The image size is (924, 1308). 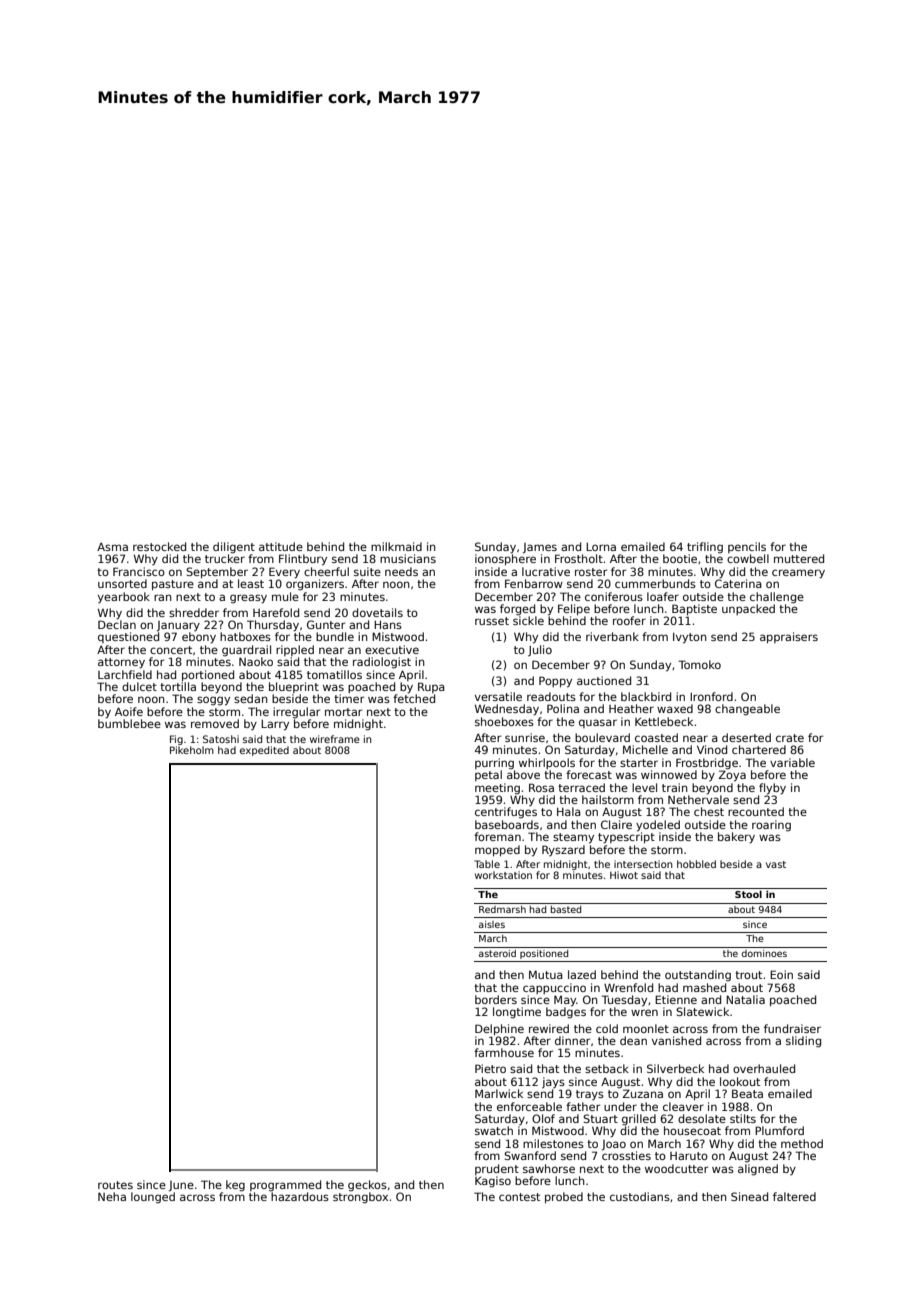 I want to click on appraisers, so click(x=789, y=637).
